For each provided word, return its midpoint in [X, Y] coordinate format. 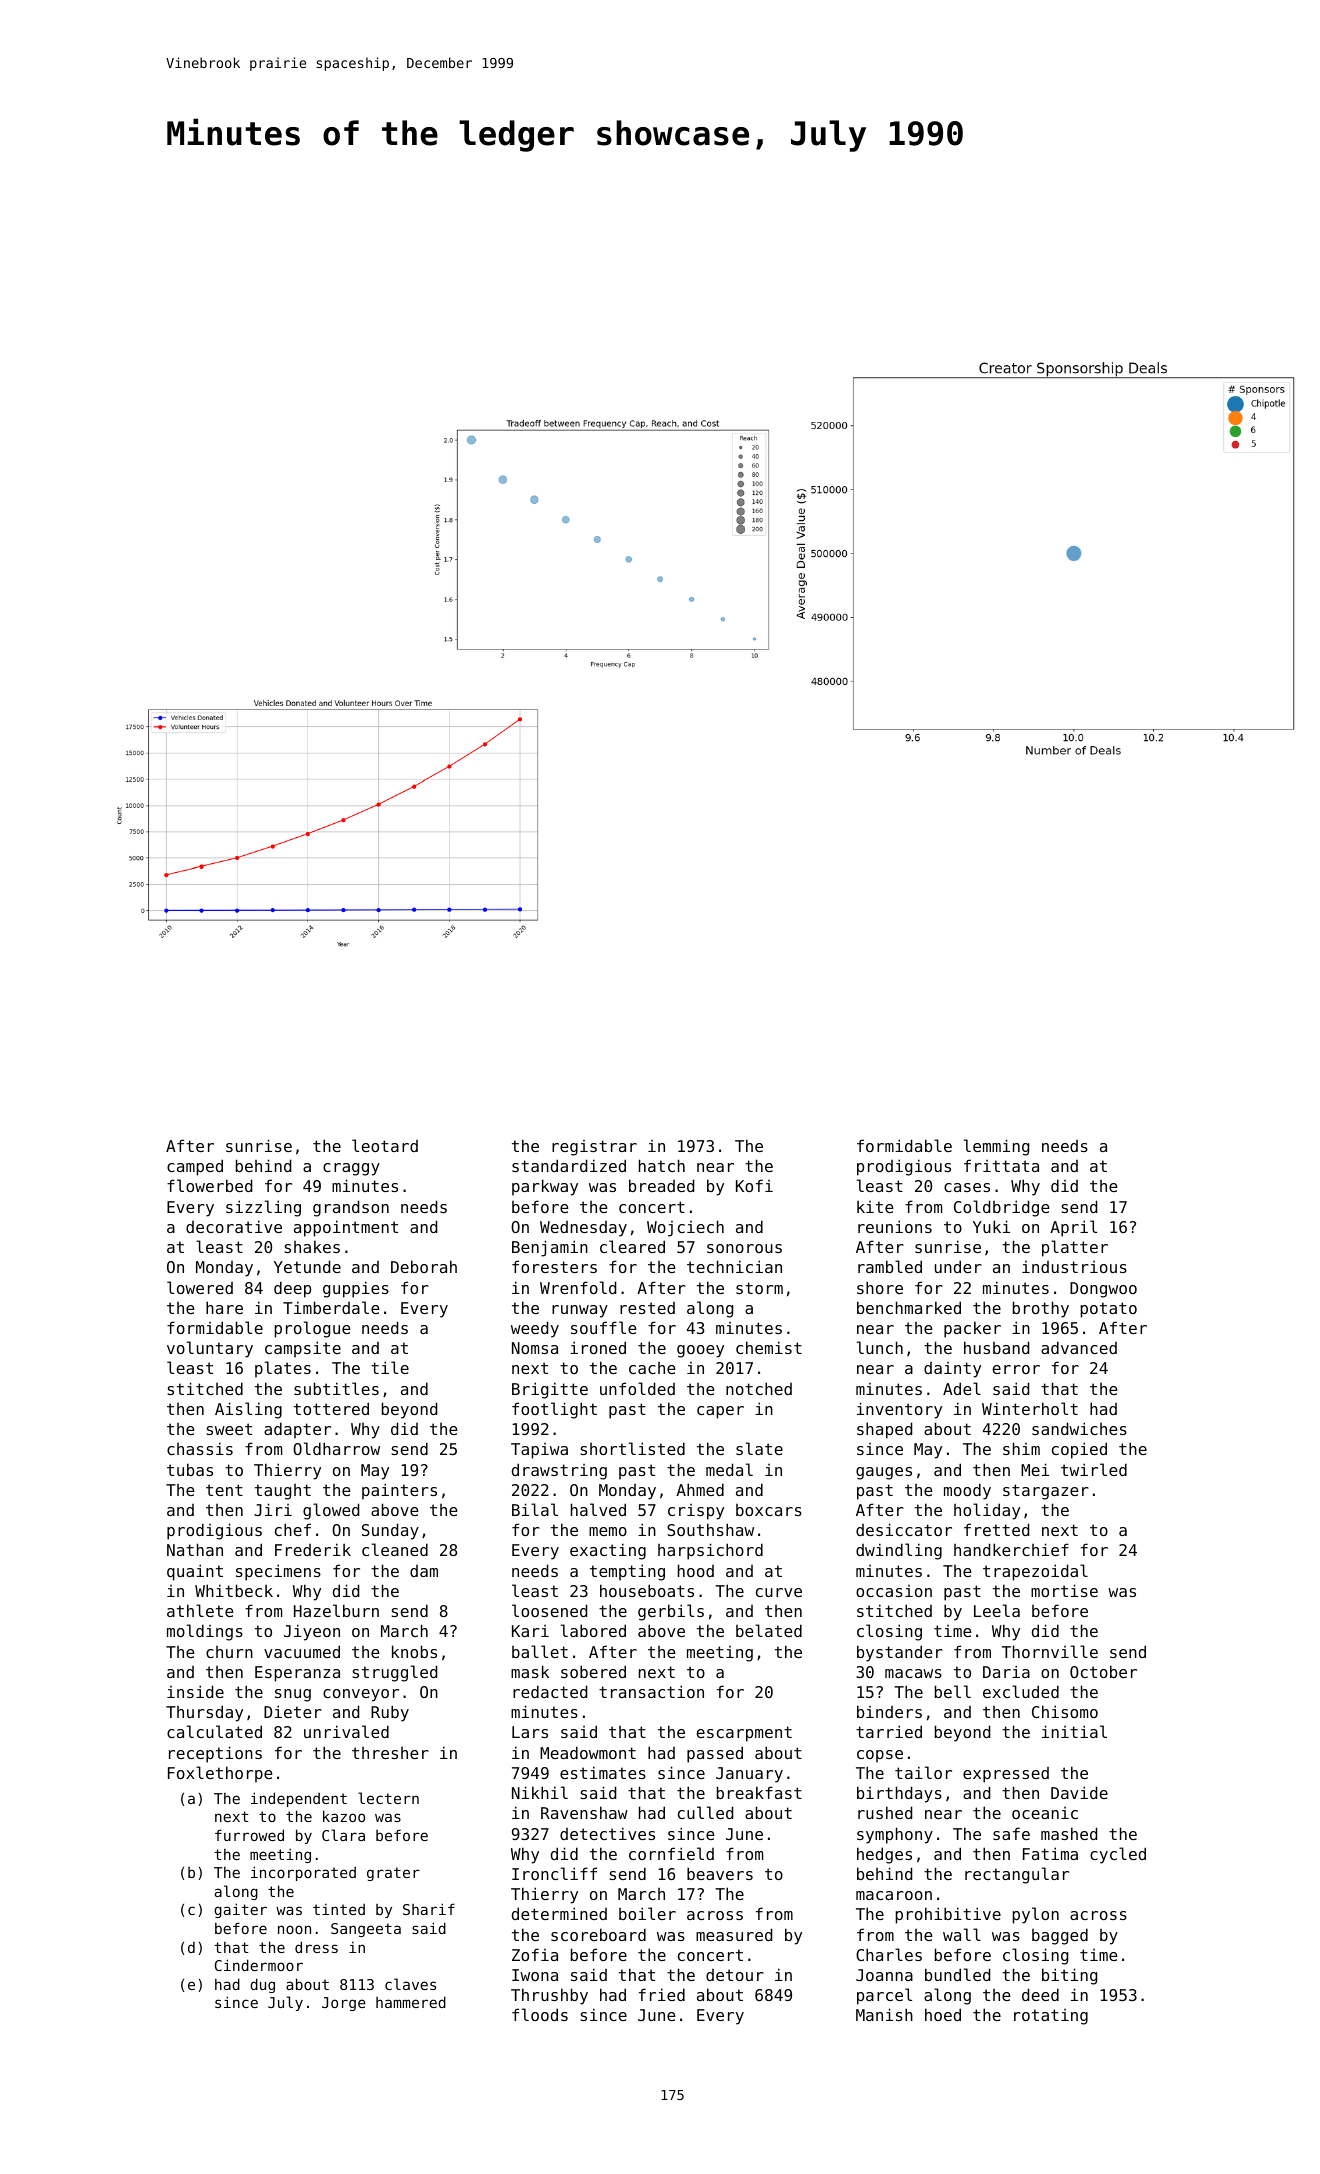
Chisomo [1065, 1711]
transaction [651, 1691]
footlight [554, 1410]
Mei [1035, 1469]
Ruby [390, 1713]
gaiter [240, 1910]
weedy [535, 1329]
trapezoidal [1035, 1572]
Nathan [195, 1549]
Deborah [424, 1266]
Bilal [535, 1509]
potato [1108, 1310]
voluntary [210, 1349]
